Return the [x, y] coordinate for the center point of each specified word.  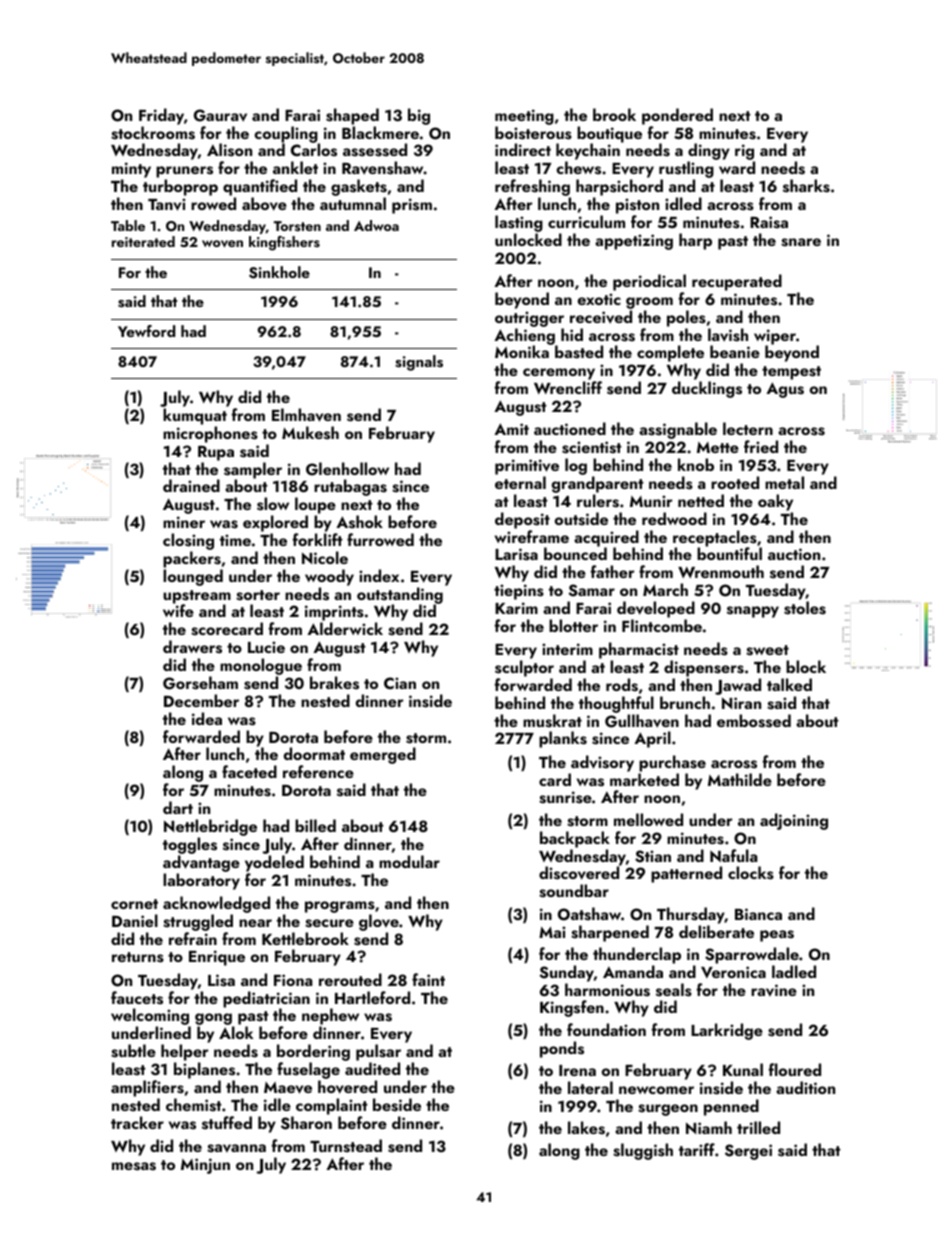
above [264, 204]
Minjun [205, 1166]
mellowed [648, 819]
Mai [552, 932]
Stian [653, 856]
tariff [697, 1149]
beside [397, 1105]
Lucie [266, 647]
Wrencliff [568, 387]
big [419, 116]
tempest [791, 373]
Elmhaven [306, 415]
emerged [383, 755]
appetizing [634, 242]
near [255, 923]
